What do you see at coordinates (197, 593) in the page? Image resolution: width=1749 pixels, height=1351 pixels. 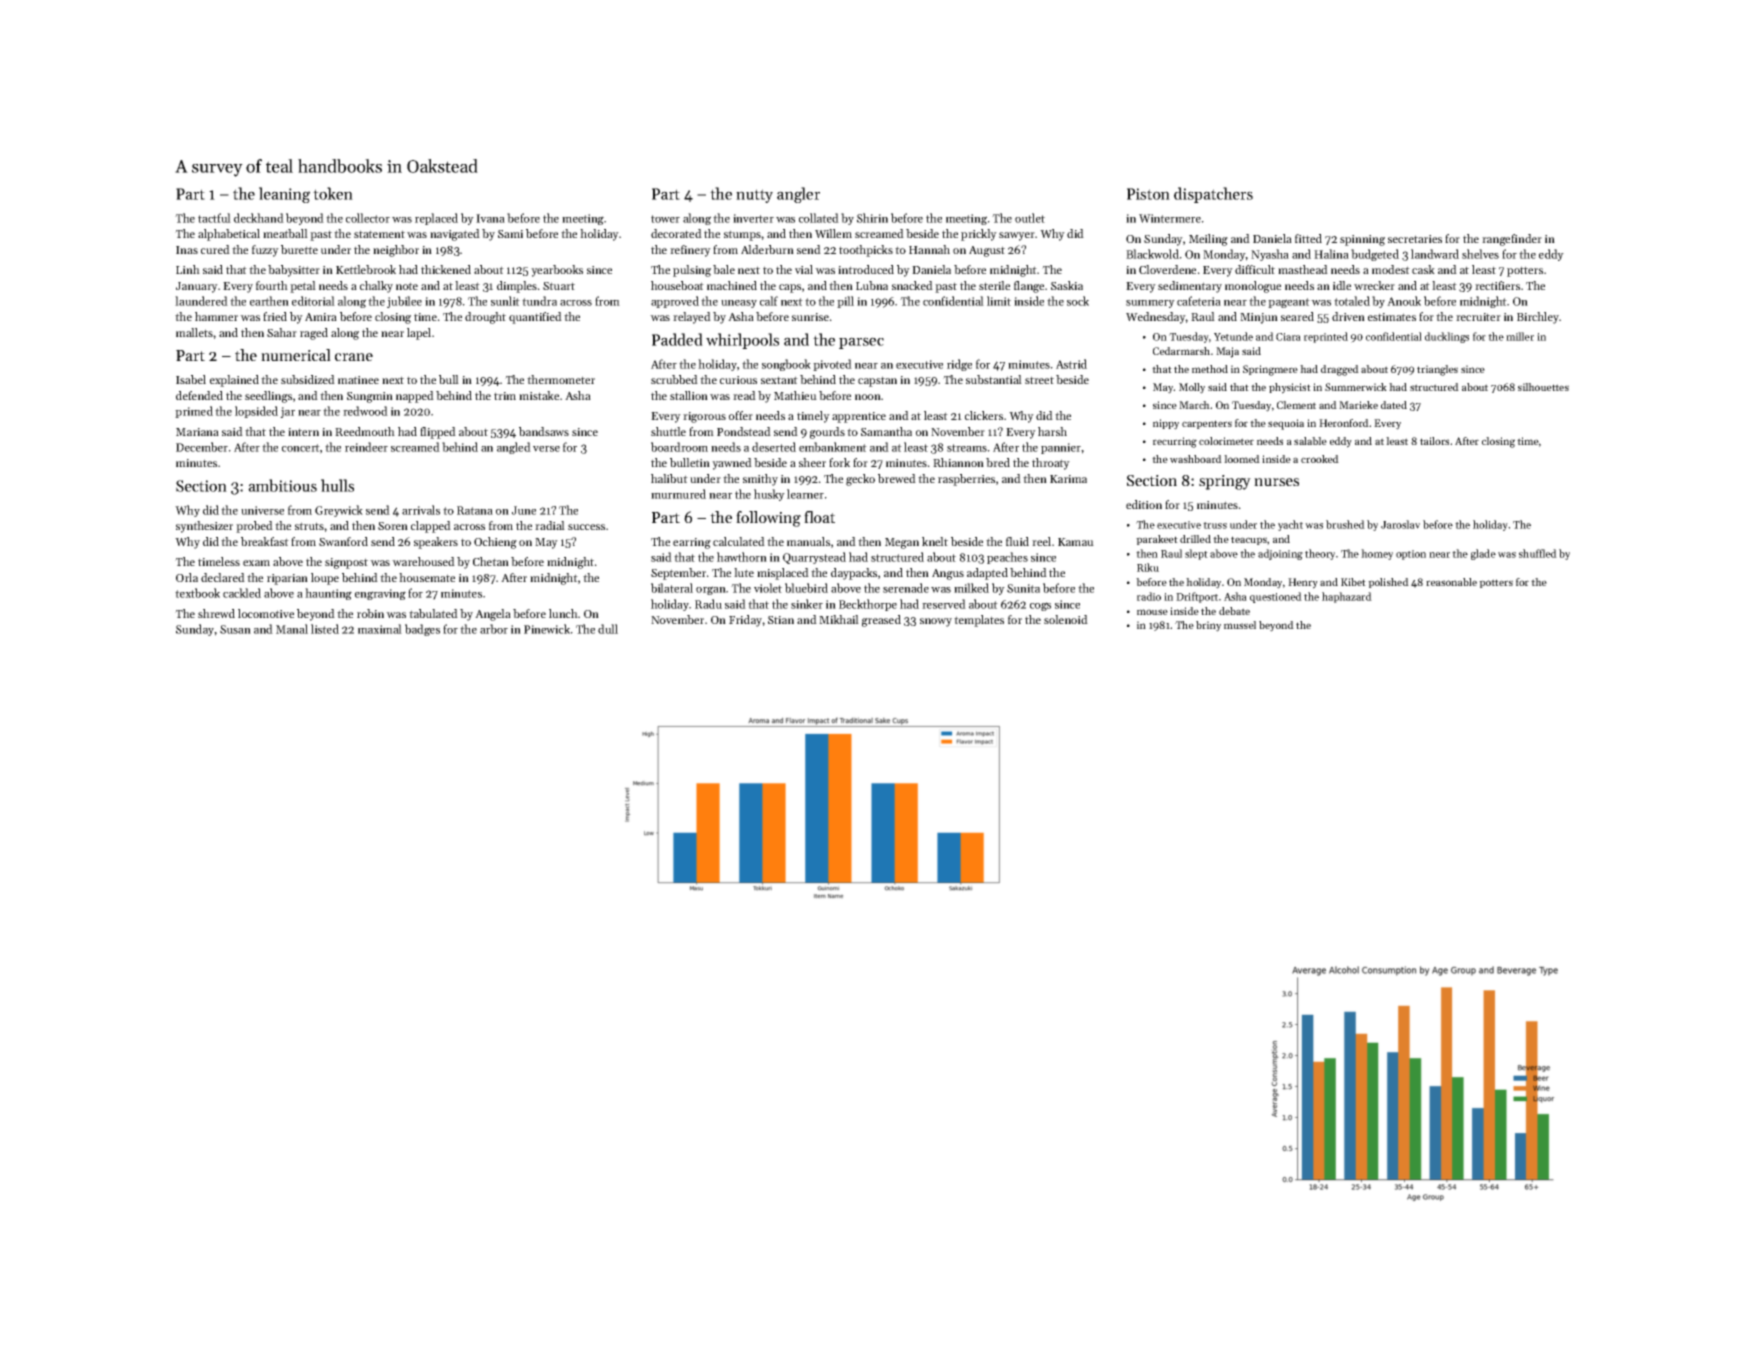 I see `textbook` at bounding box center [197, 593].
